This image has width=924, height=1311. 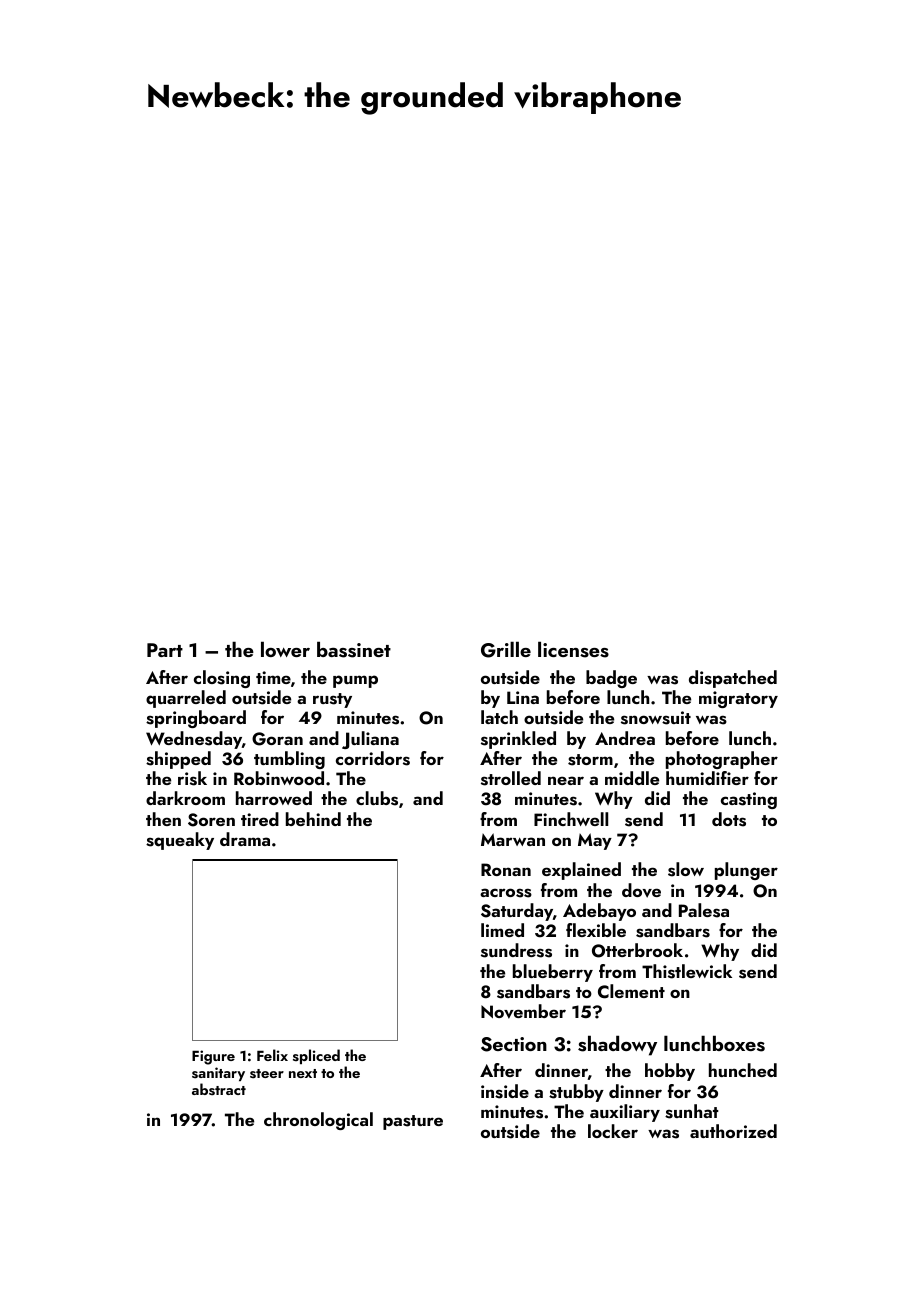 I want to click on drama, so click(x=245, y=839).
